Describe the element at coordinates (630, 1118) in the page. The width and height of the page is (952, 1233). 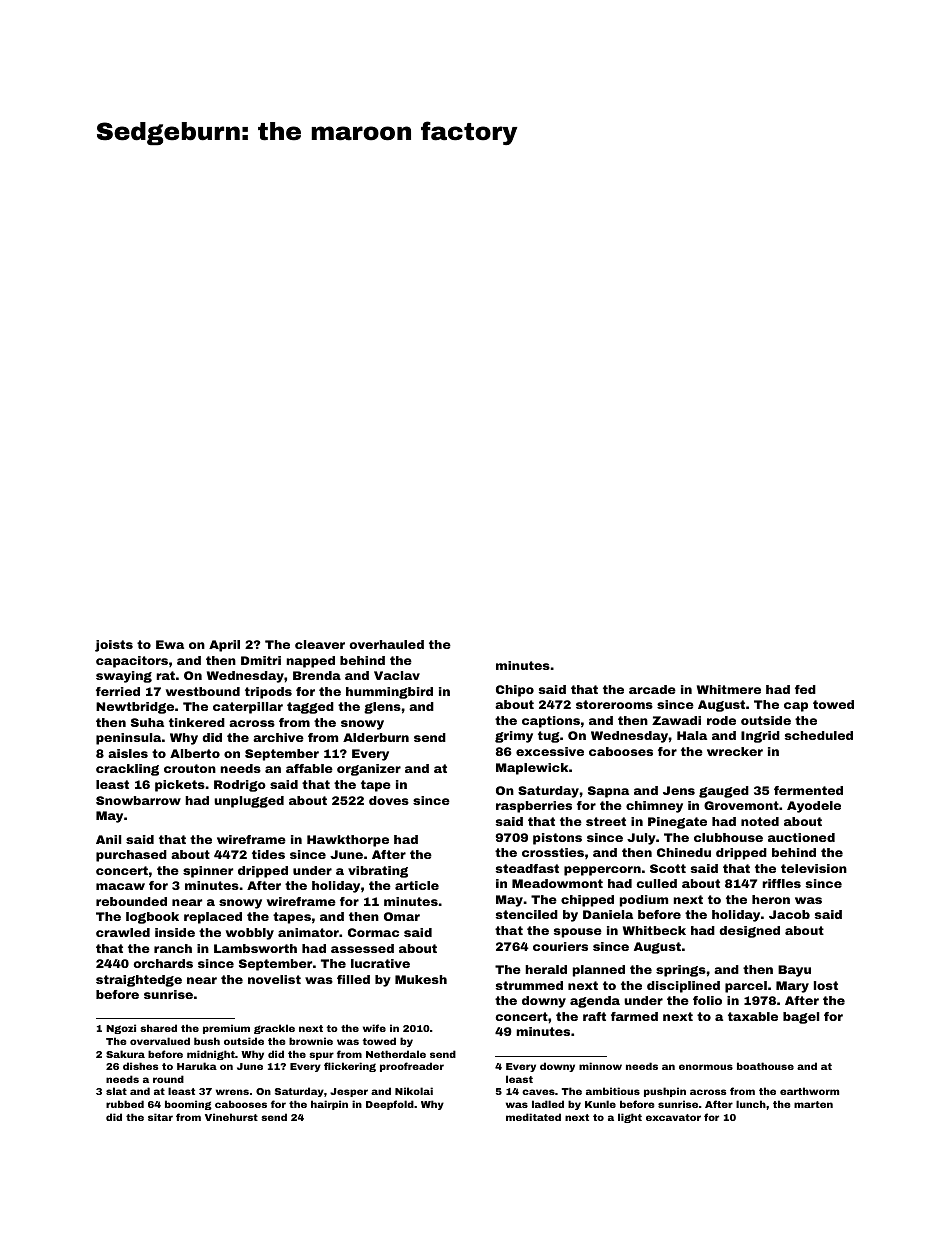
I see `light` at that location.
